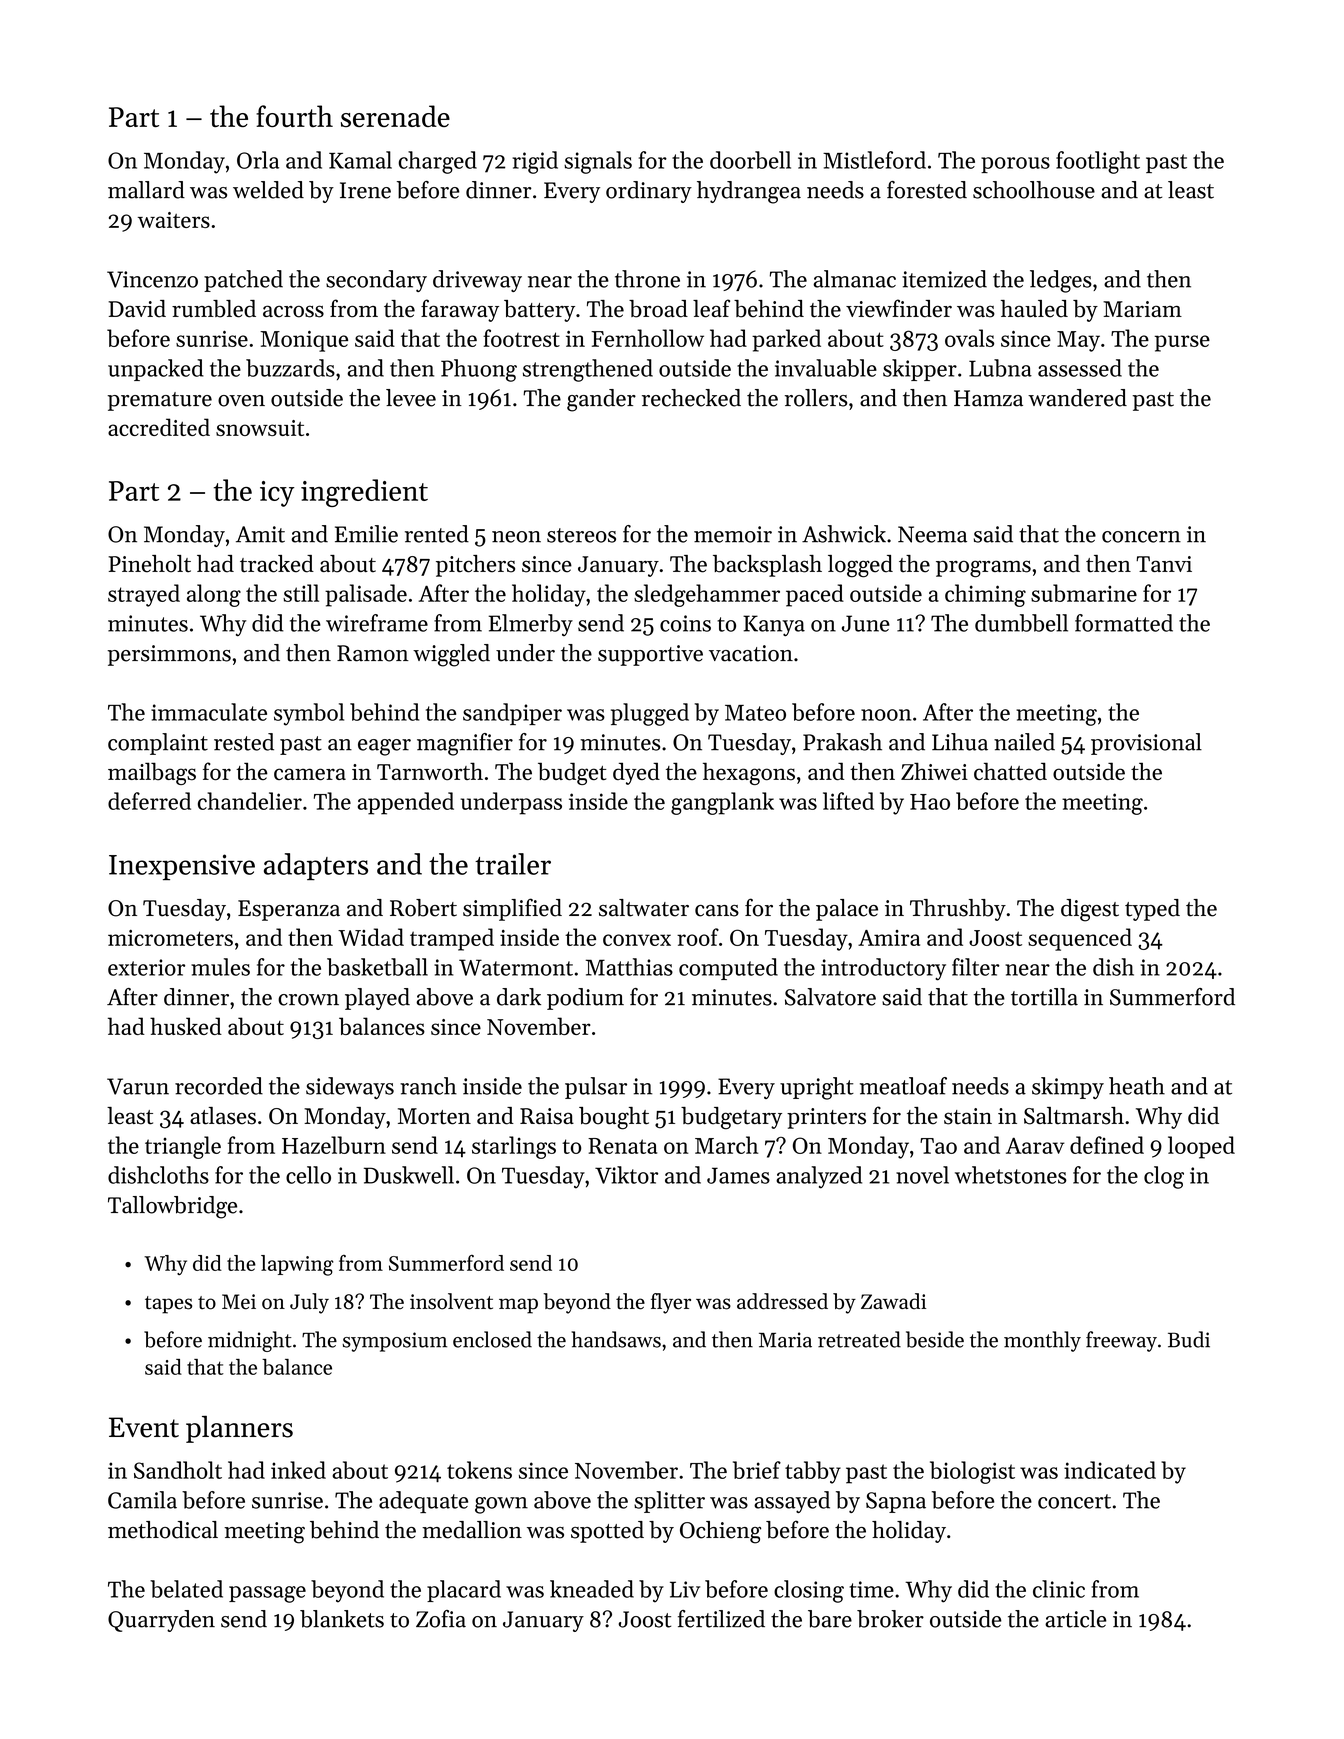  What do you see at coordinates (1182, 343) in the image?
I see `purse` at bounding box center [1182, 343].
